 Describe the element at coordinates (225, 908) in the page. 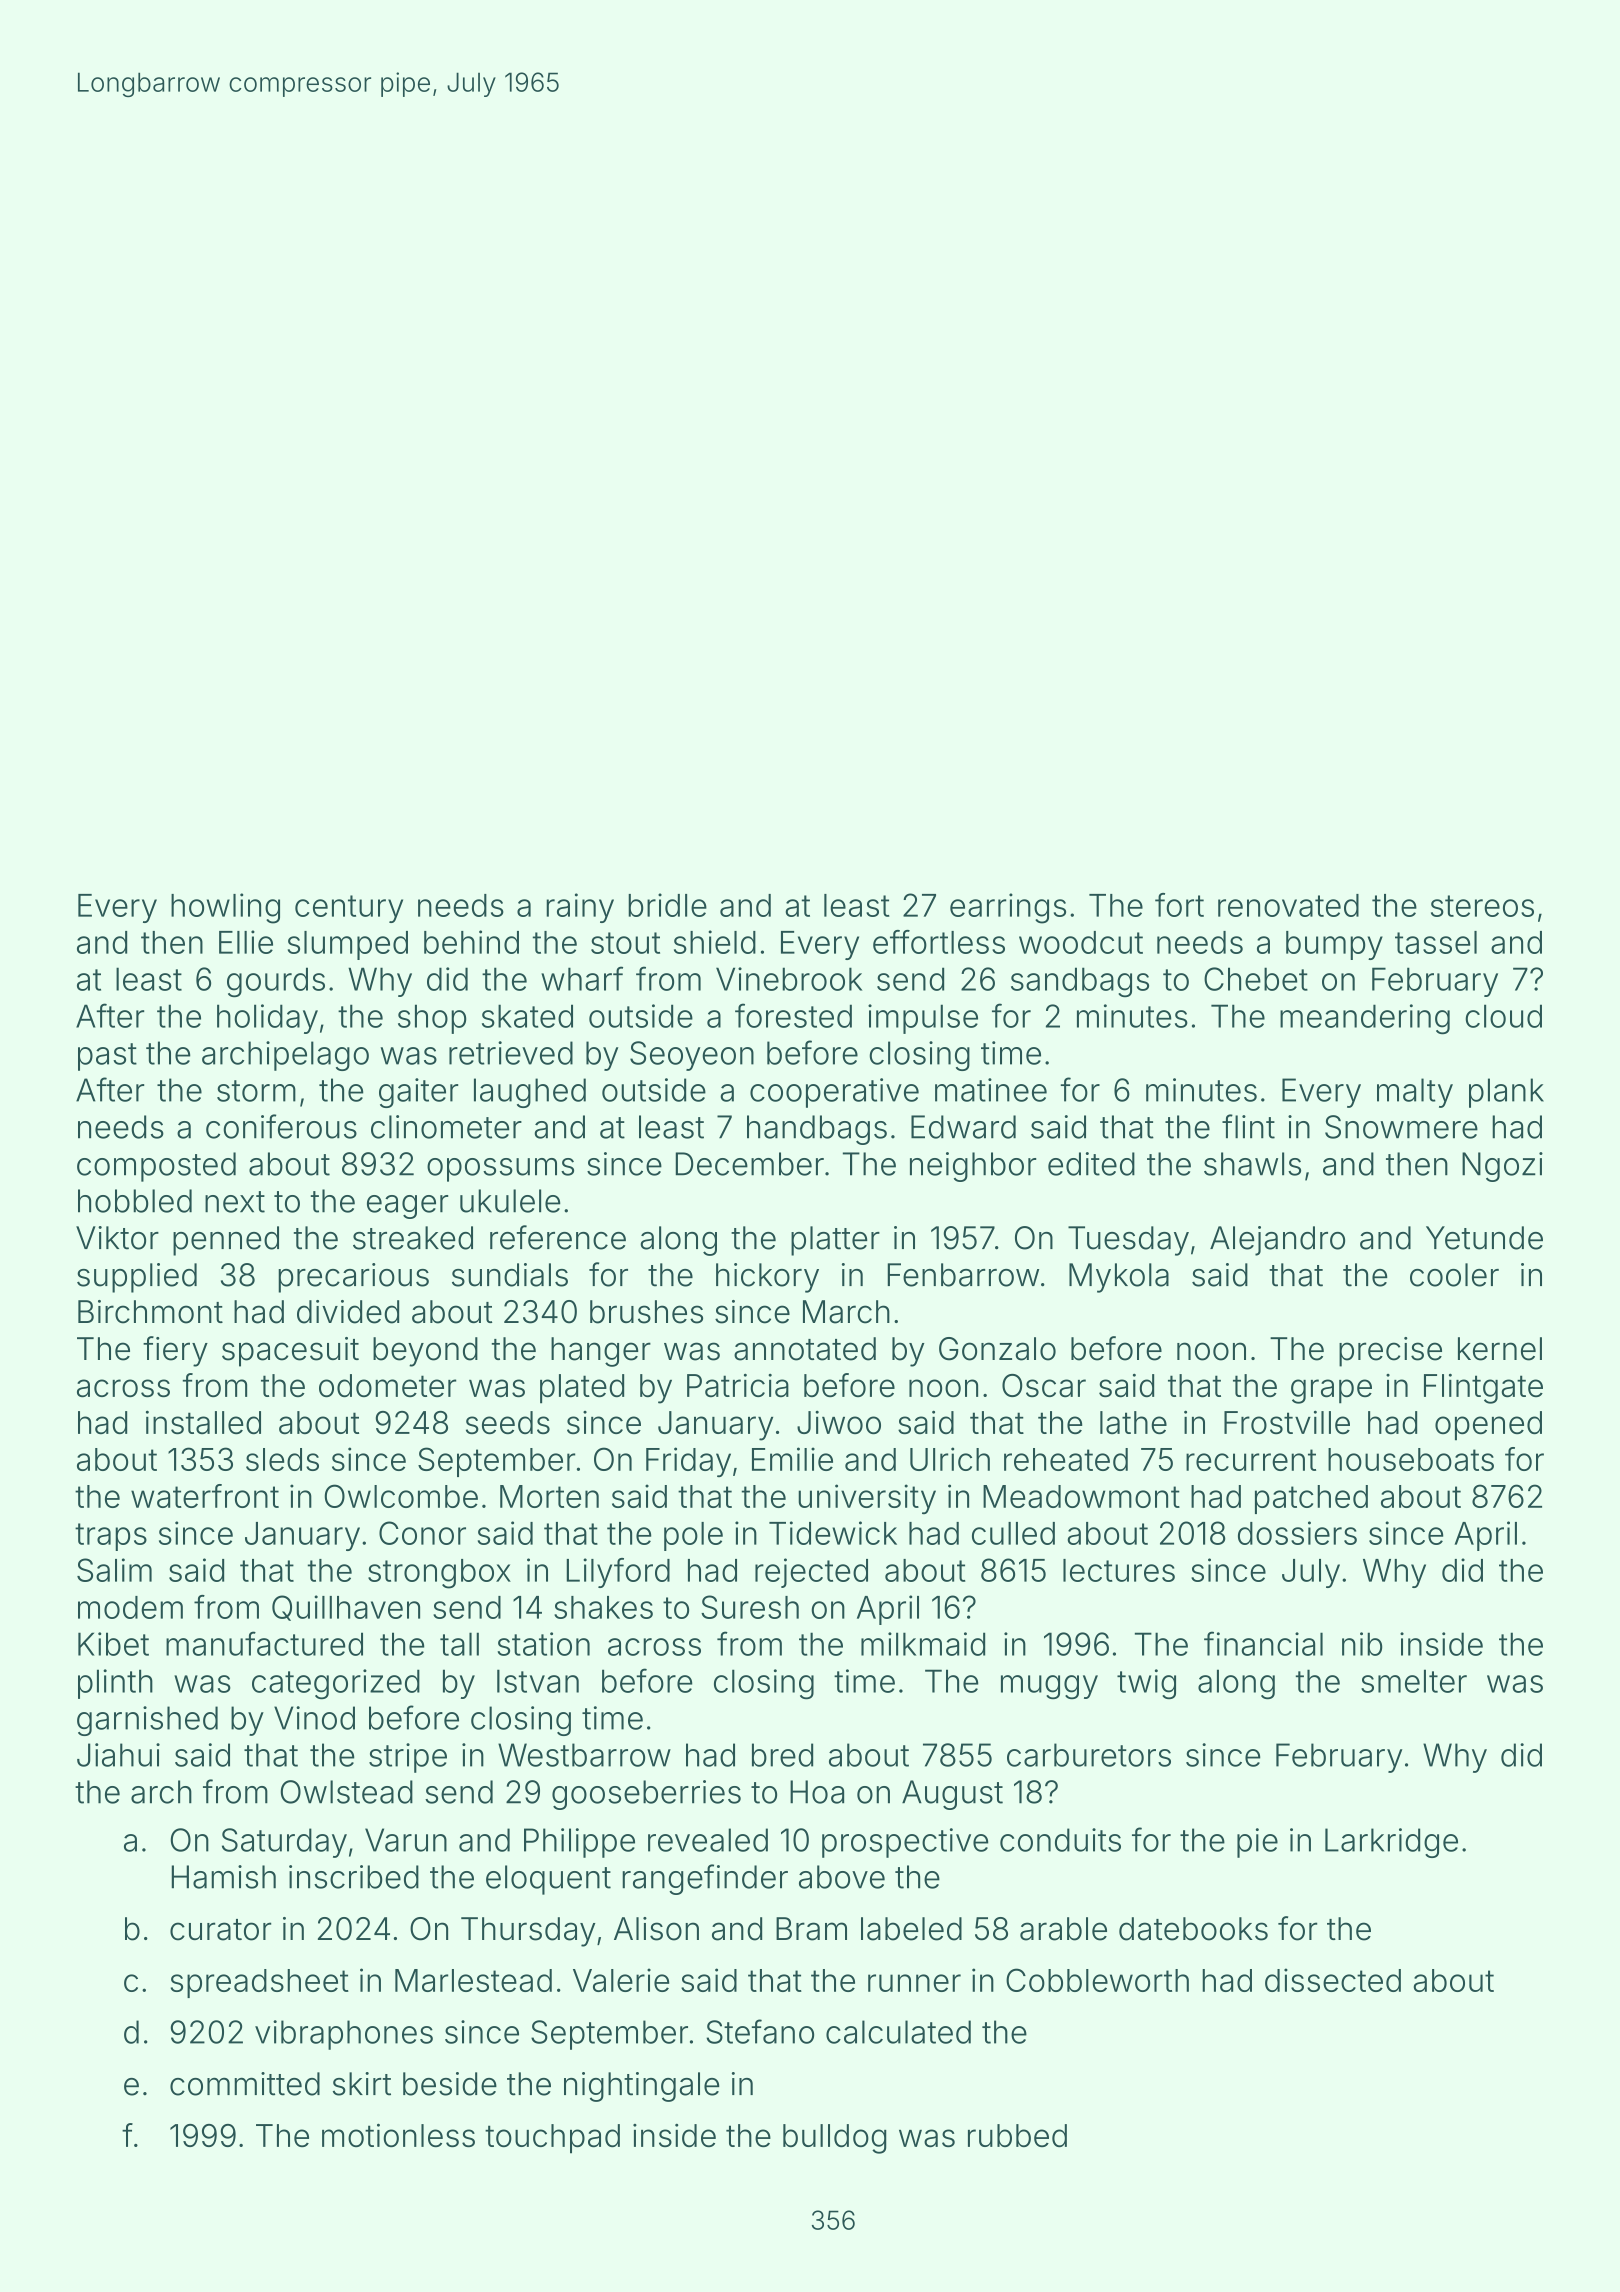

I see `howling` at that location.
